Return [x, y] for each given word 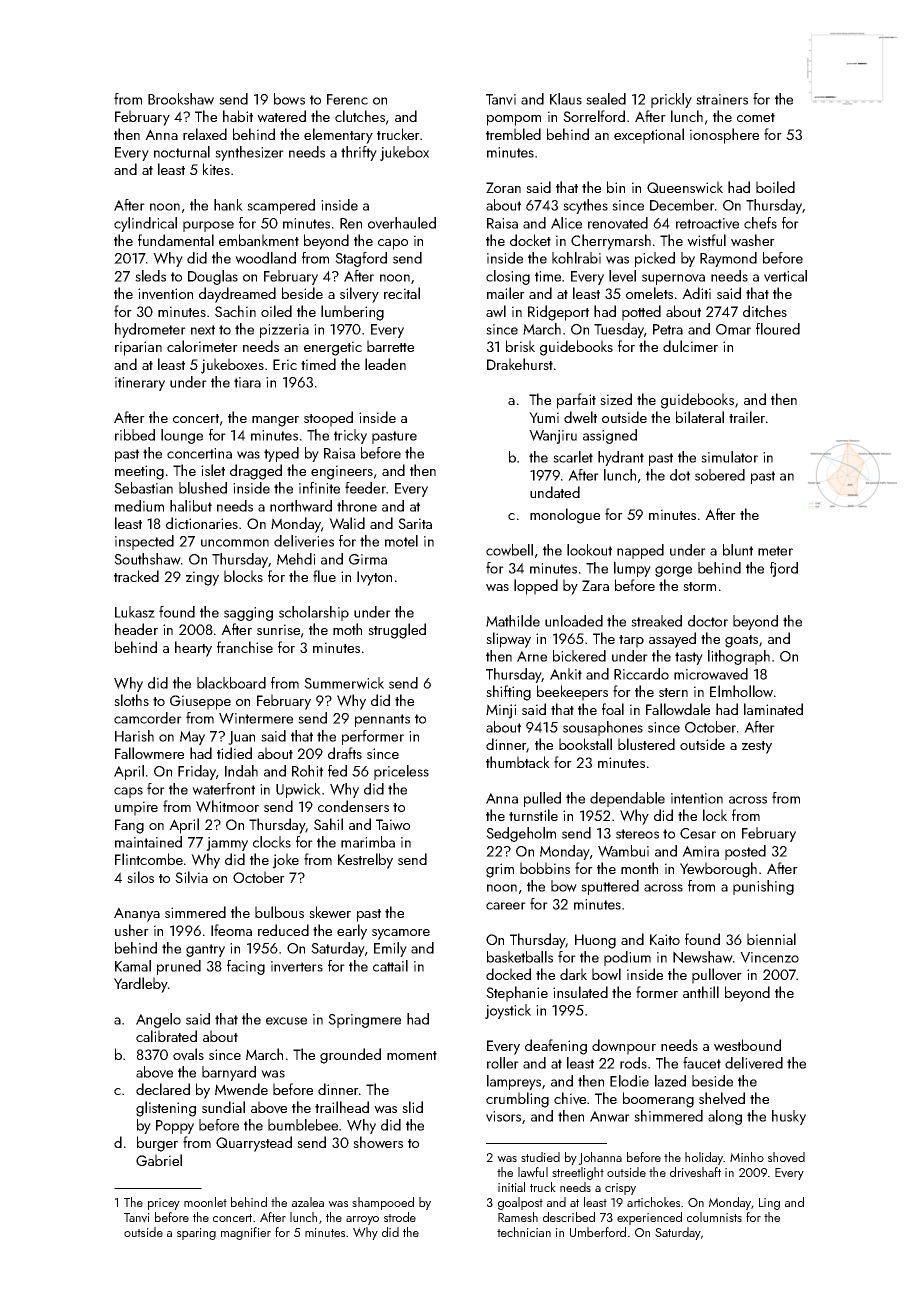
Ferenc [347, 99]
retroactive [707, 223]
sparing [196, 1234]
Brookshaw [181, 99]
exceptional [649, 136]
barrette [390, 346]
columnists [714, 1217]
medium [139, 506]
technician [524, 1232]
